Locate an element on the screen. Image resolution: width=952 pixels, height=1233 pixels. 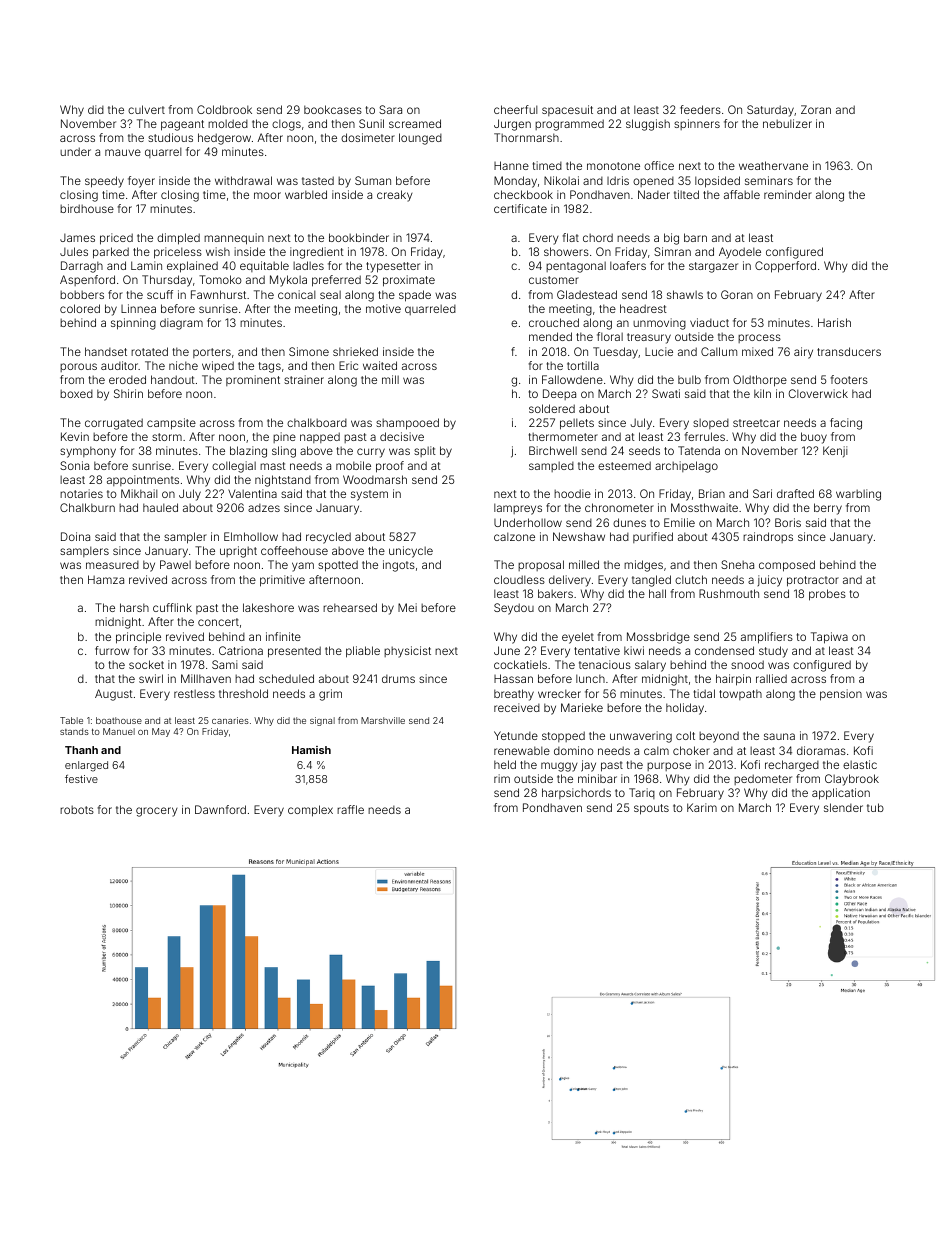
grocery is located at coordinates (157, 812).
